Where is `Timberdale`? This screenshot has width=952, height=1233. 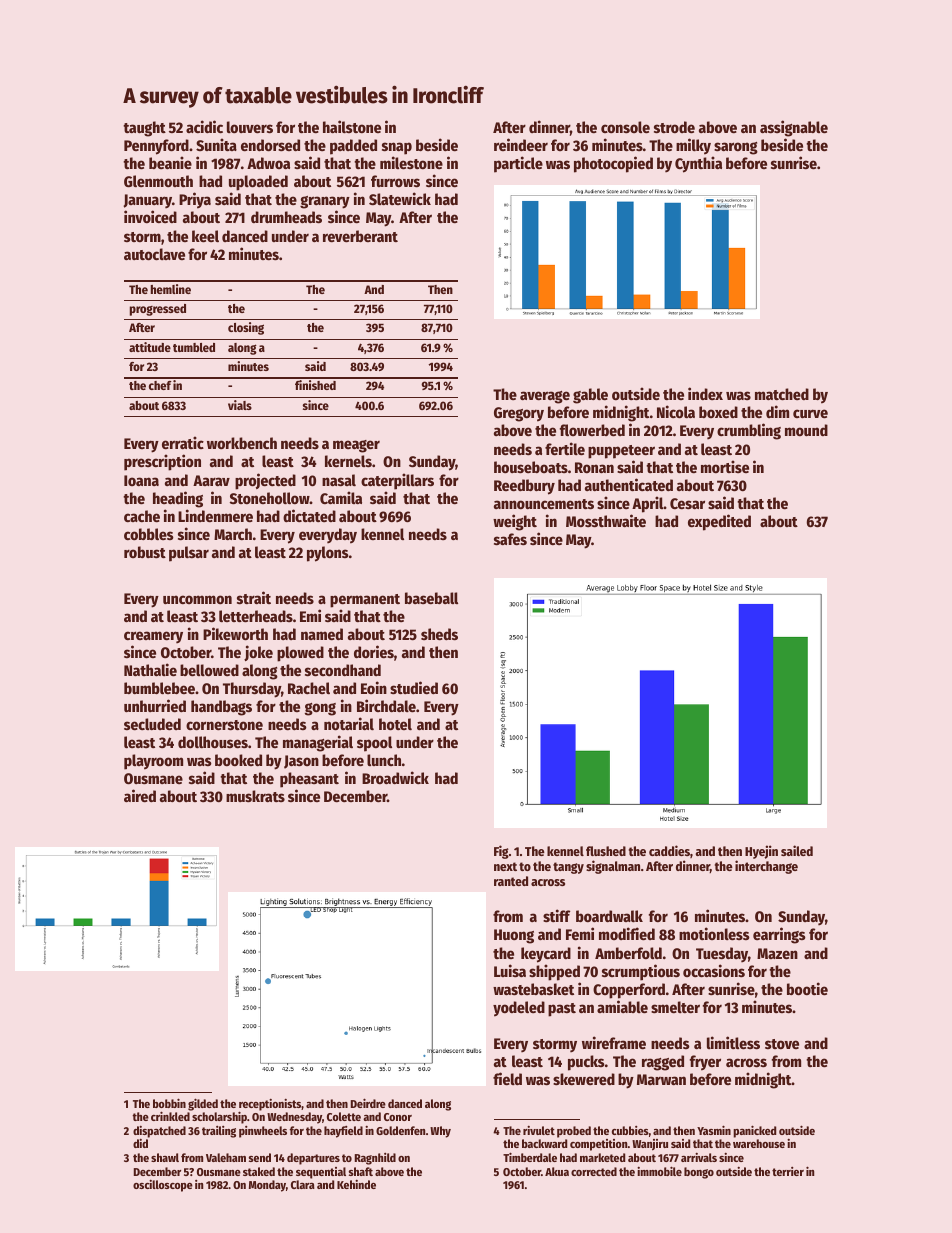 Timberdale is located at coordinates (530, 1157).
